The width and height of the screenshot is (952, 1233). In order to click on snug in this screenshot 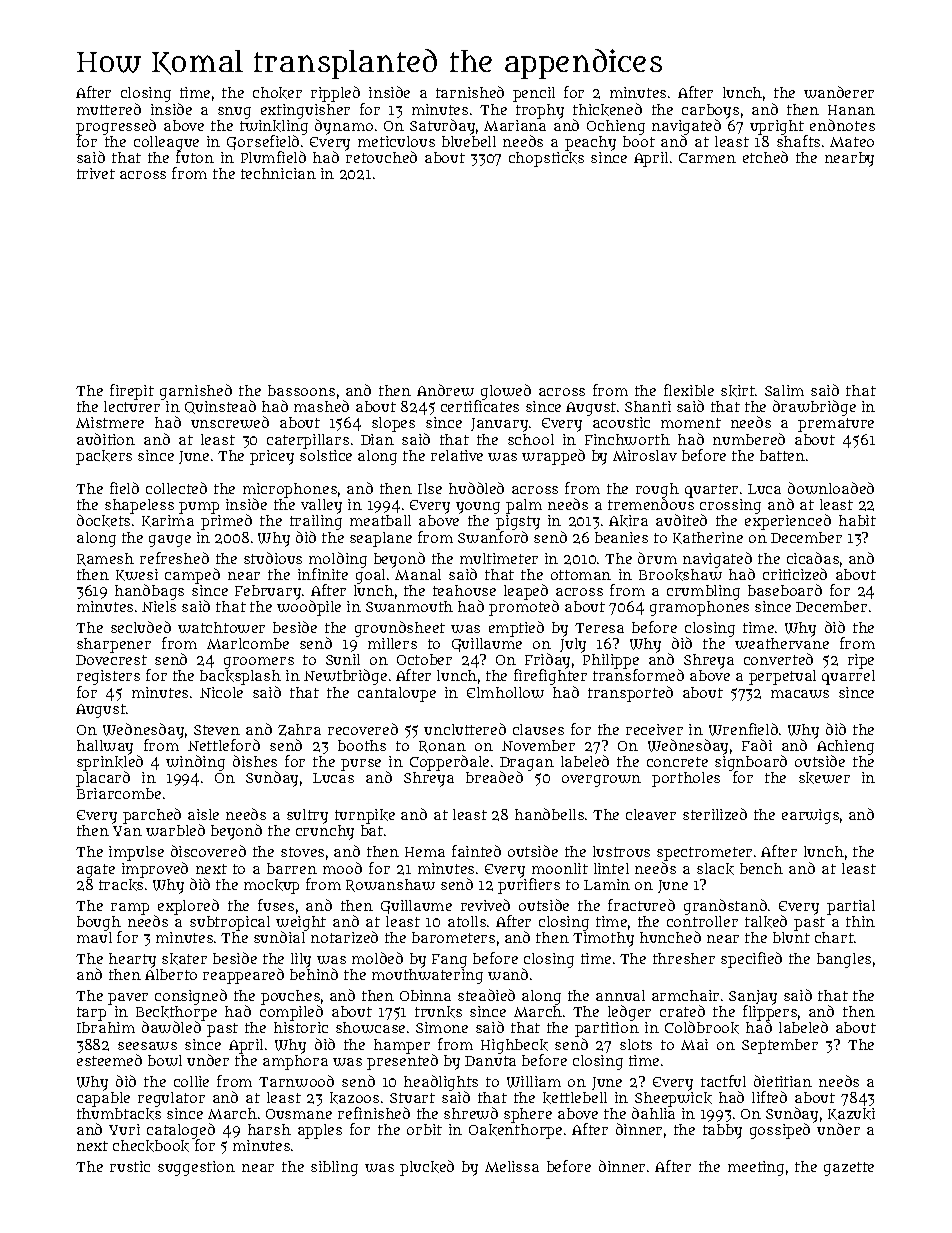, I will do `click(234, 113)`.
